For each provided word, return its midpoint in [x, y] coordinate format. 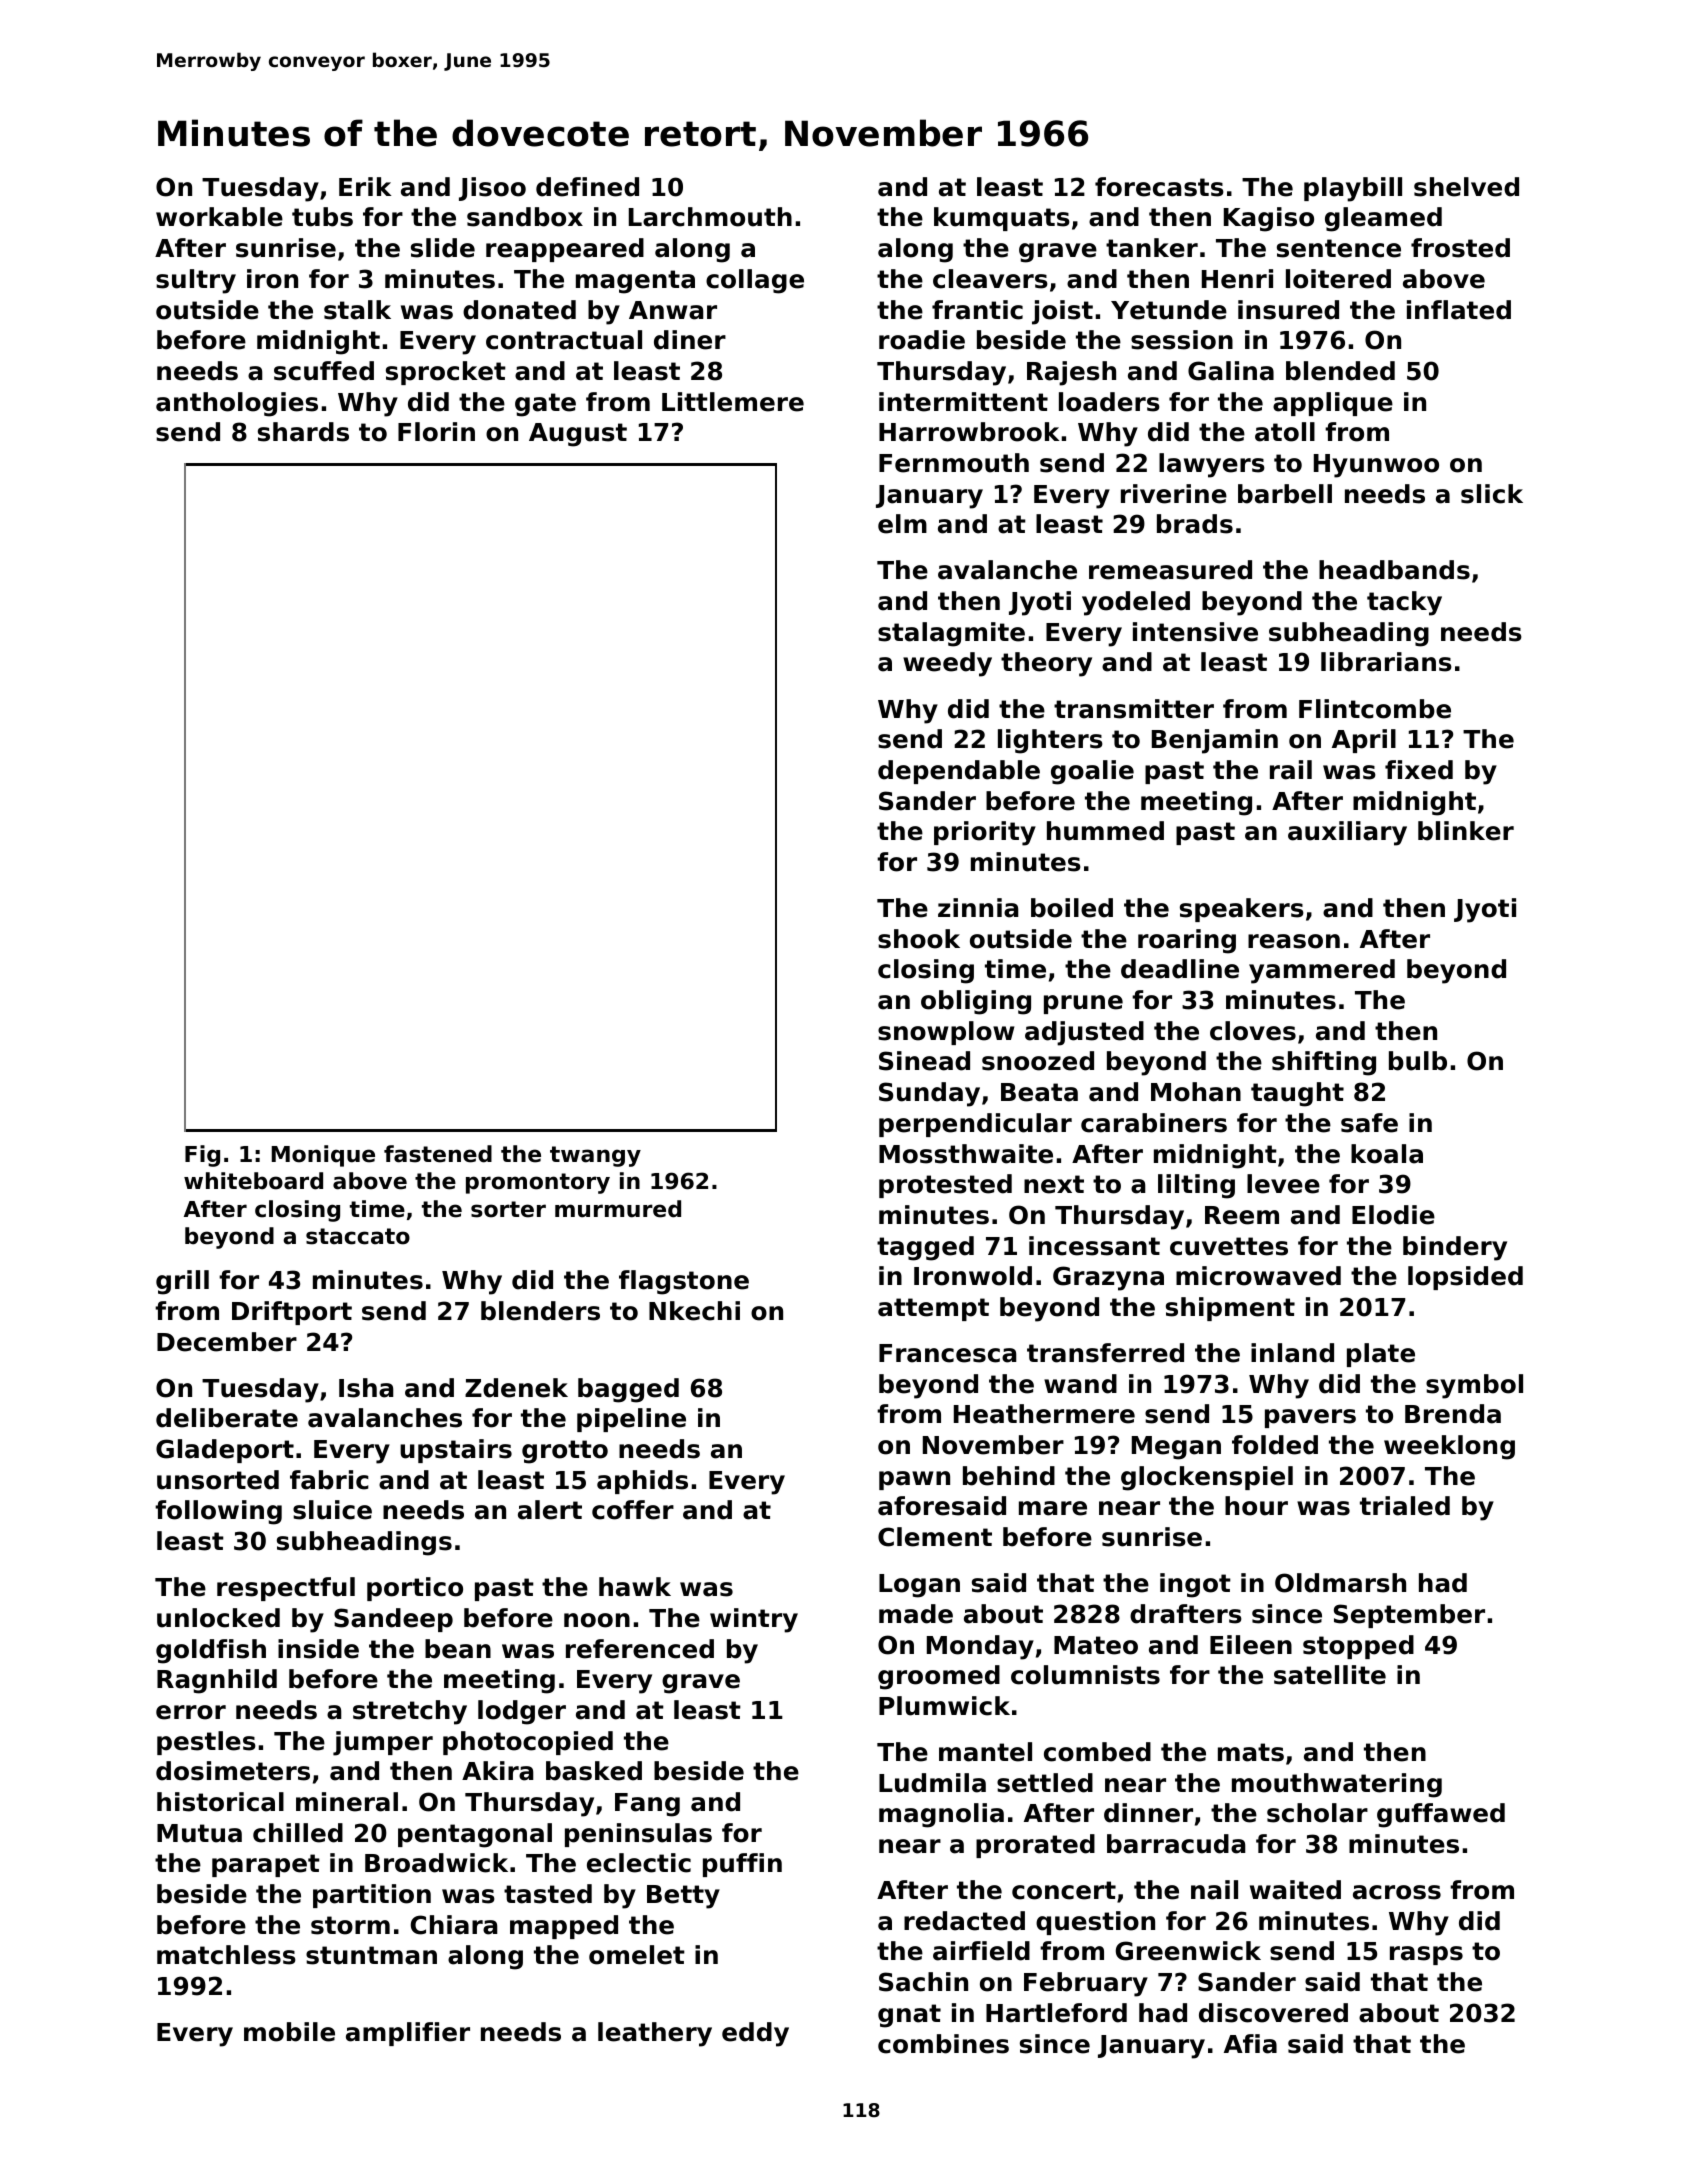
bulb [1418, 1061]
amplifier [408, 2034]
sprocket [446, 373]
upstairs [456, 1451]
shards [303, 432]
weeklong [1449, 1447]
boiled [1072, 908]
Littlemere [733, 402]
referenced [640, 1649]
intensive [1195, 632]
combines [943, 2044]
